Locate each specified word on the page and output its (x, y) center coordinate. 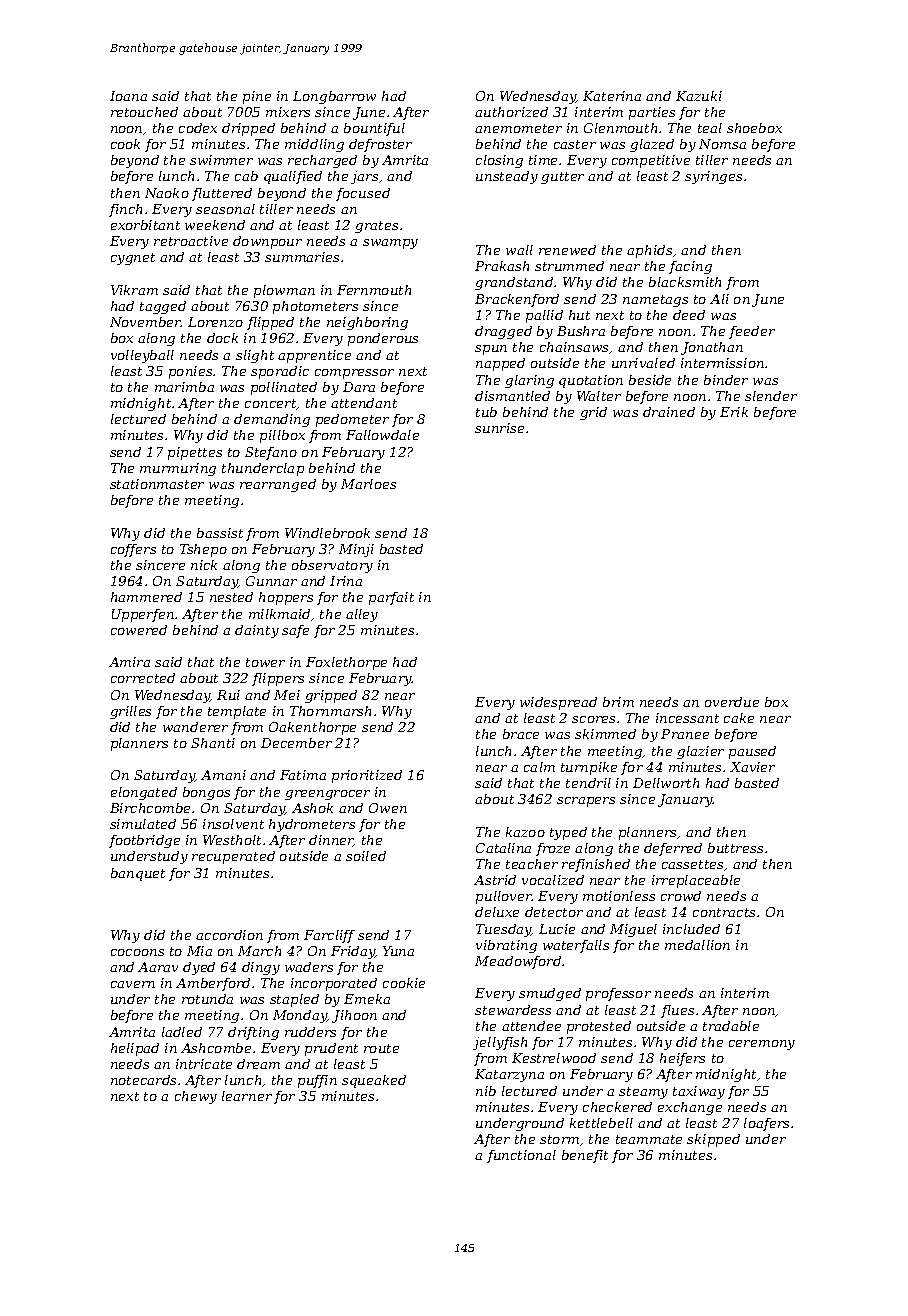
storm (559, 1139)
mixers (288, 112)
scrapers (586, 802)
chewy (196, 1097)
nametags (655, 301)
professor (618, 994)
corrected (143, 678)
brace (521, 734)
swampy (390, 244)
